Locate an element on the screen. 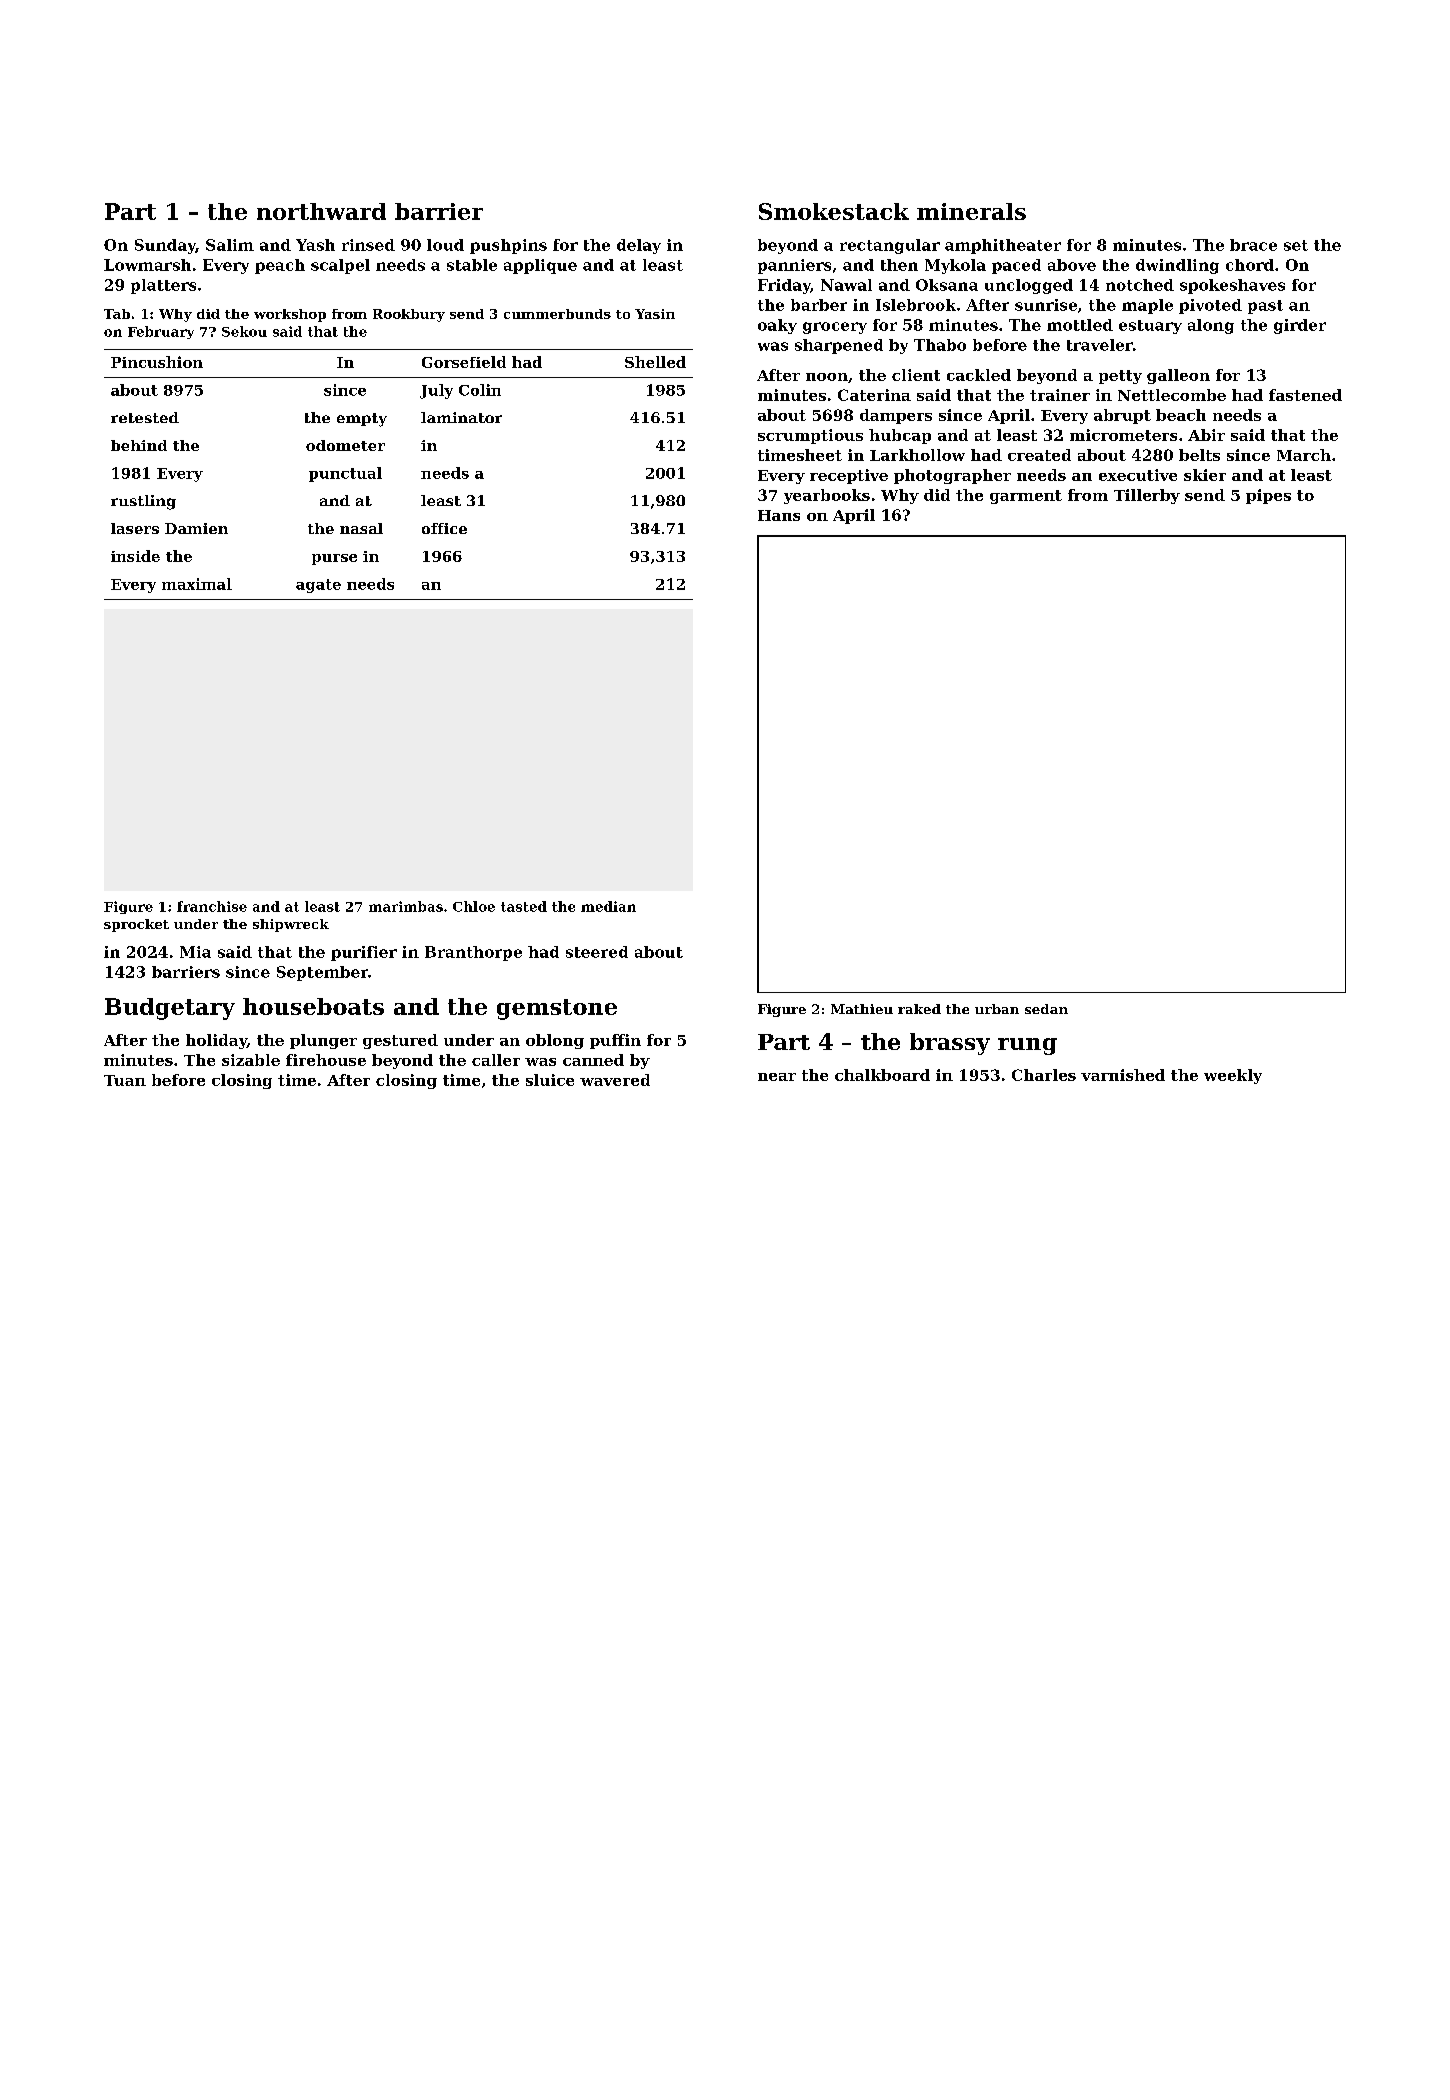  Abir is located at coordinates (1206, 435).
